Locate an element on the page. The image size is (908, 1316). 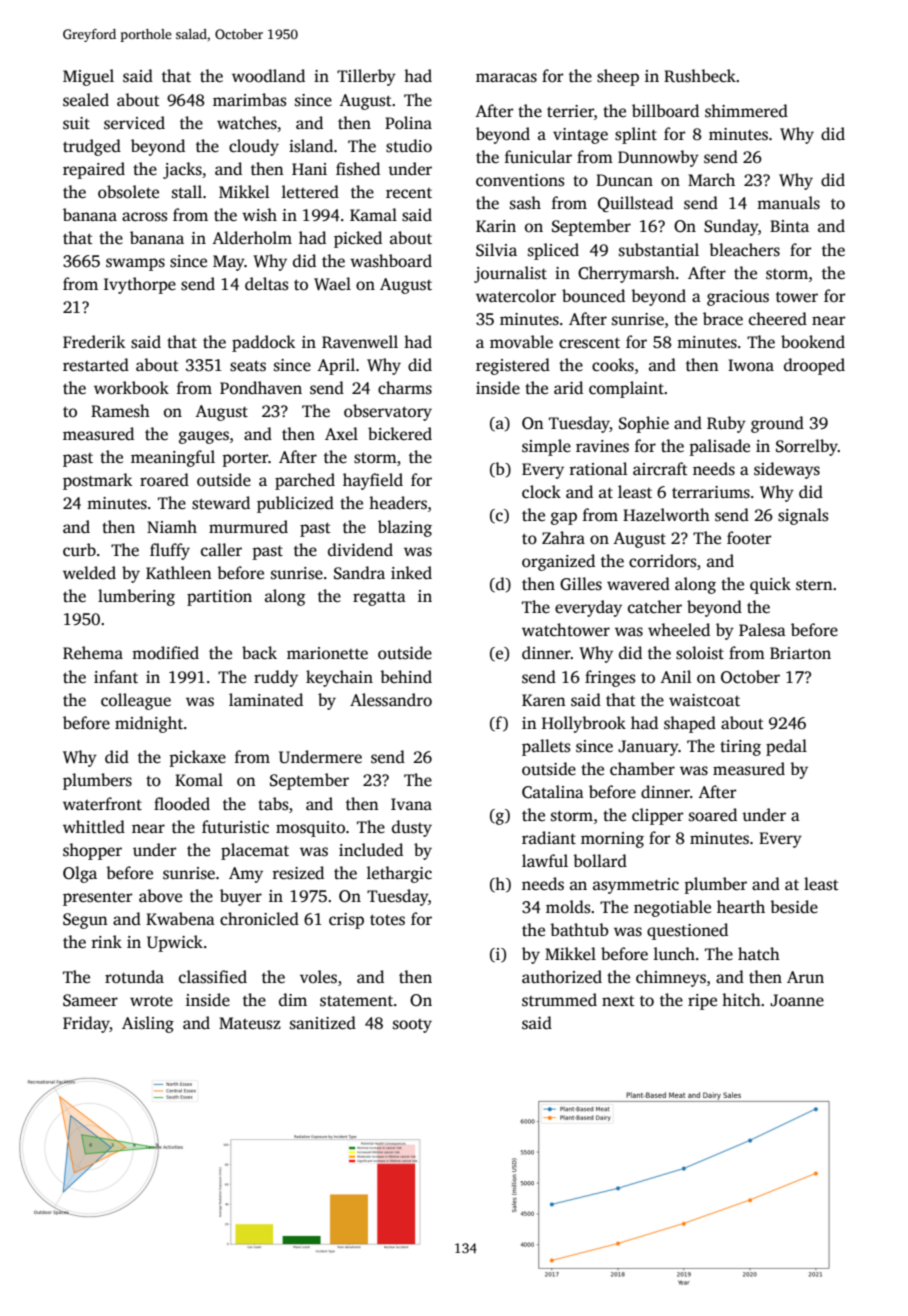
Segun is located at coordinates (85, 921).
